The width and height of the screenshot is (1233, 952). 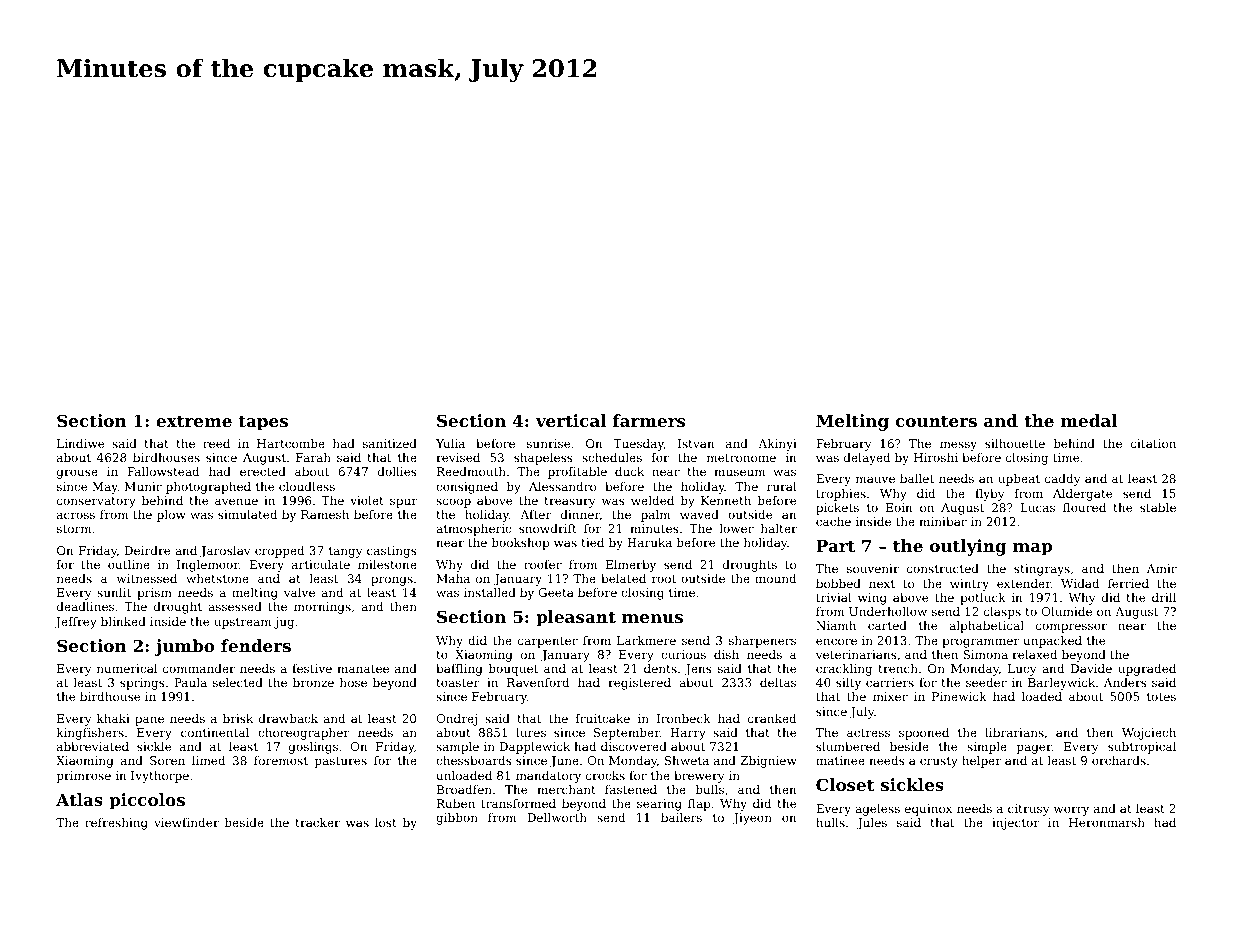 What do you see at coordinates (1153, 443) in the screenshot?
I see `citation` at bounding box center [1153, 443].
